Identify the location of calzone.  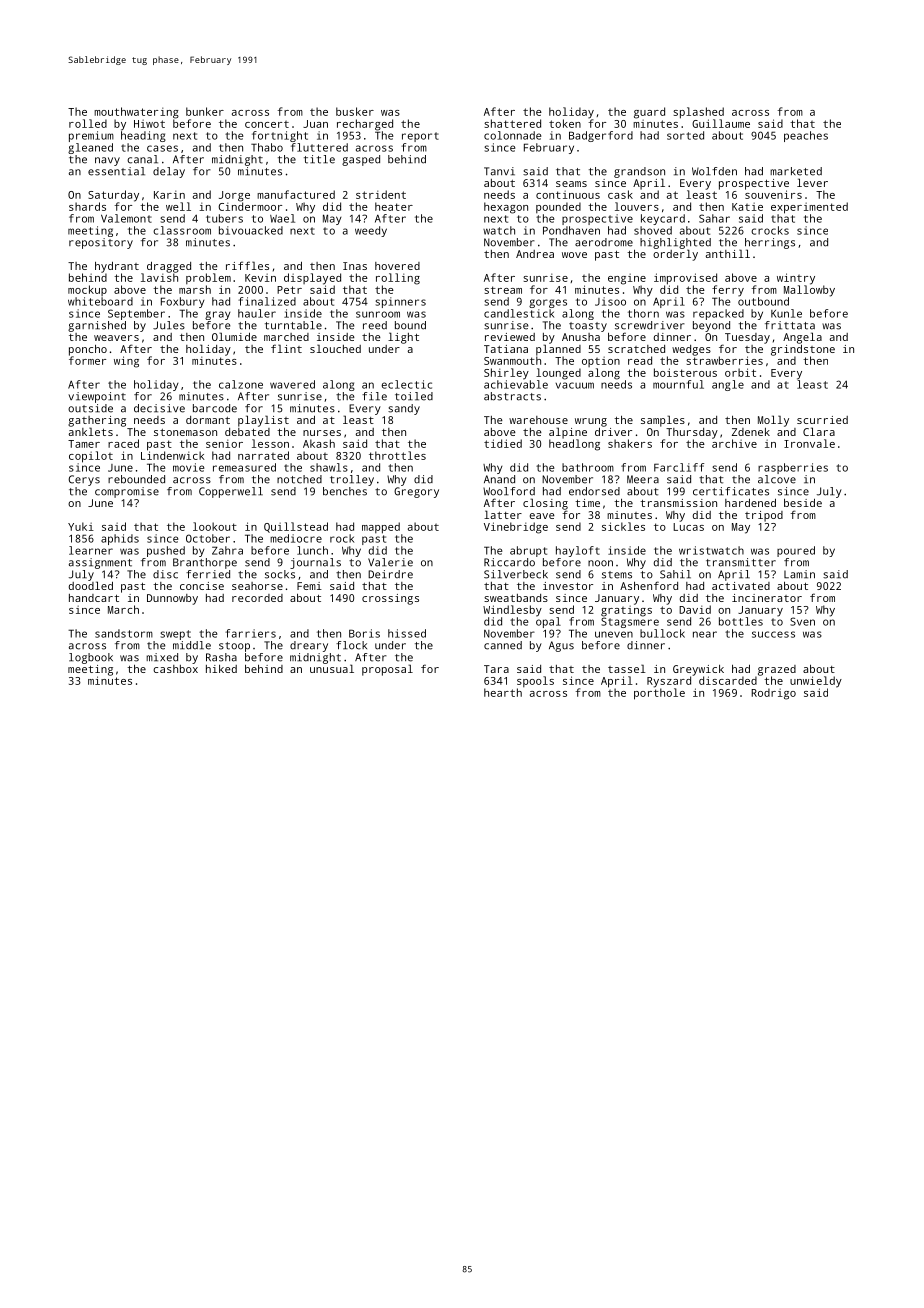
(241, 384).
